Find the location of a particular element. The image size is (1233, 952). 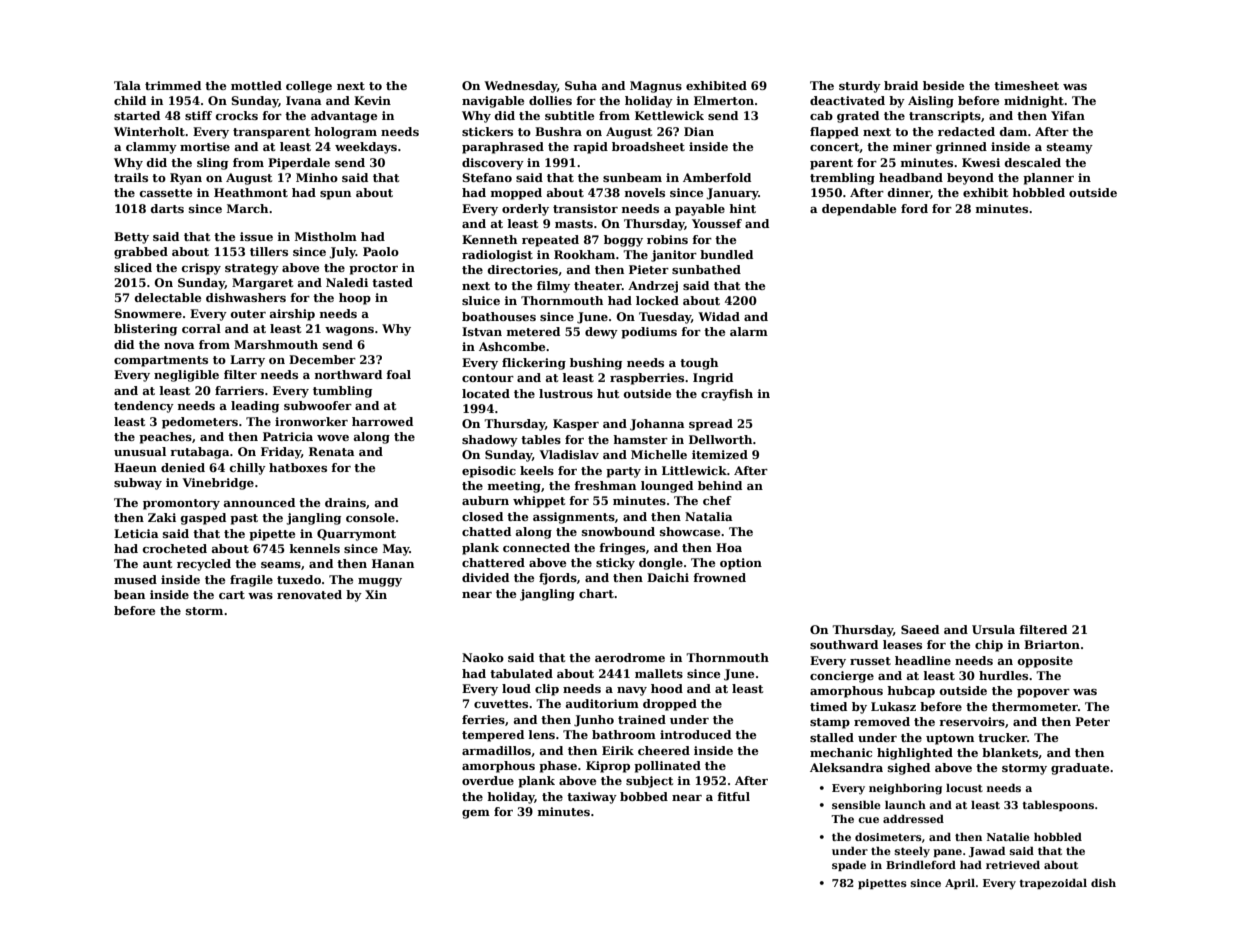

Wednesday is located at coordinates (520, 87).
